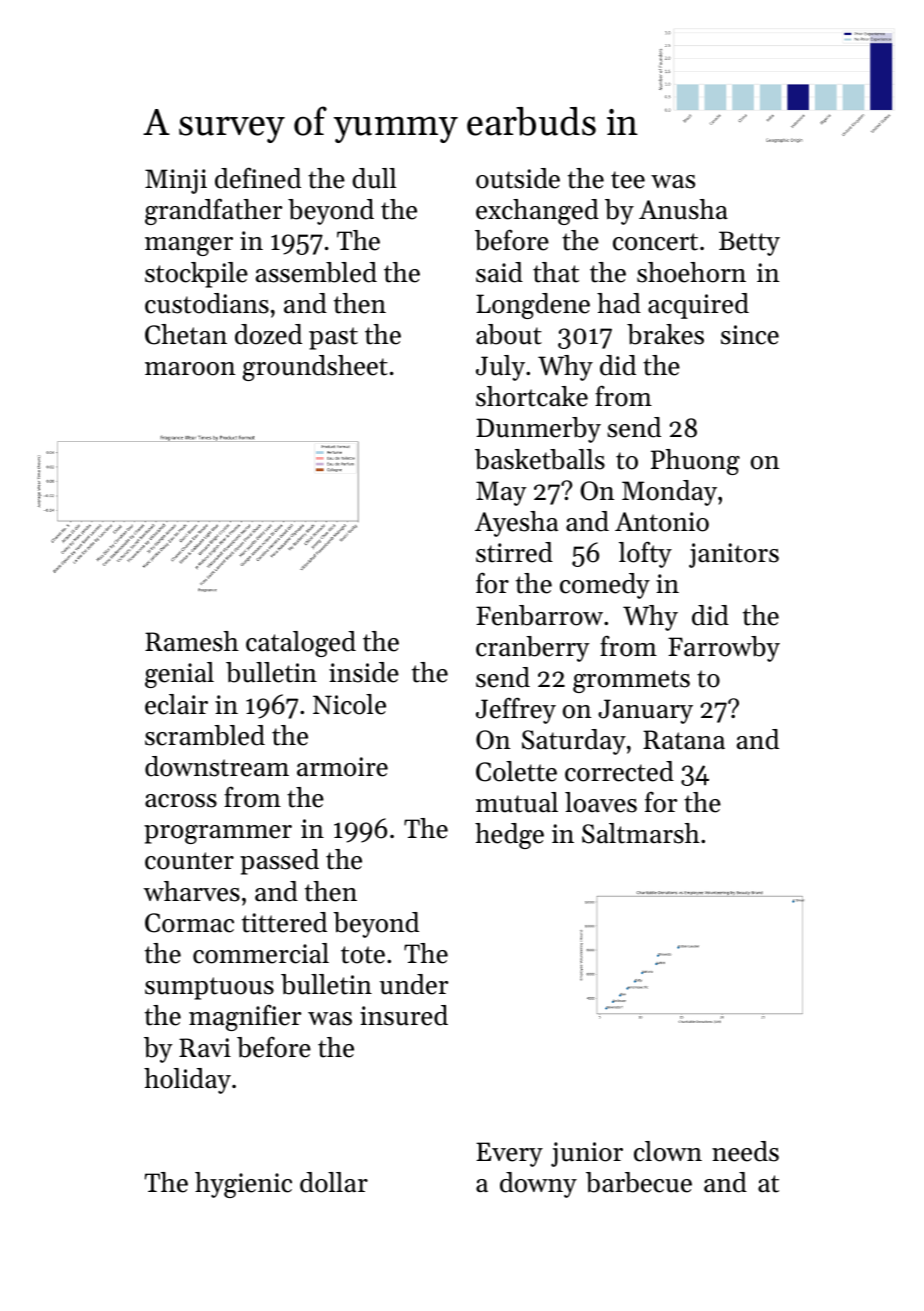  What do you see at coordinates (619, 771) in the document?
I see `corrected` at bounding box center [619, 771].
